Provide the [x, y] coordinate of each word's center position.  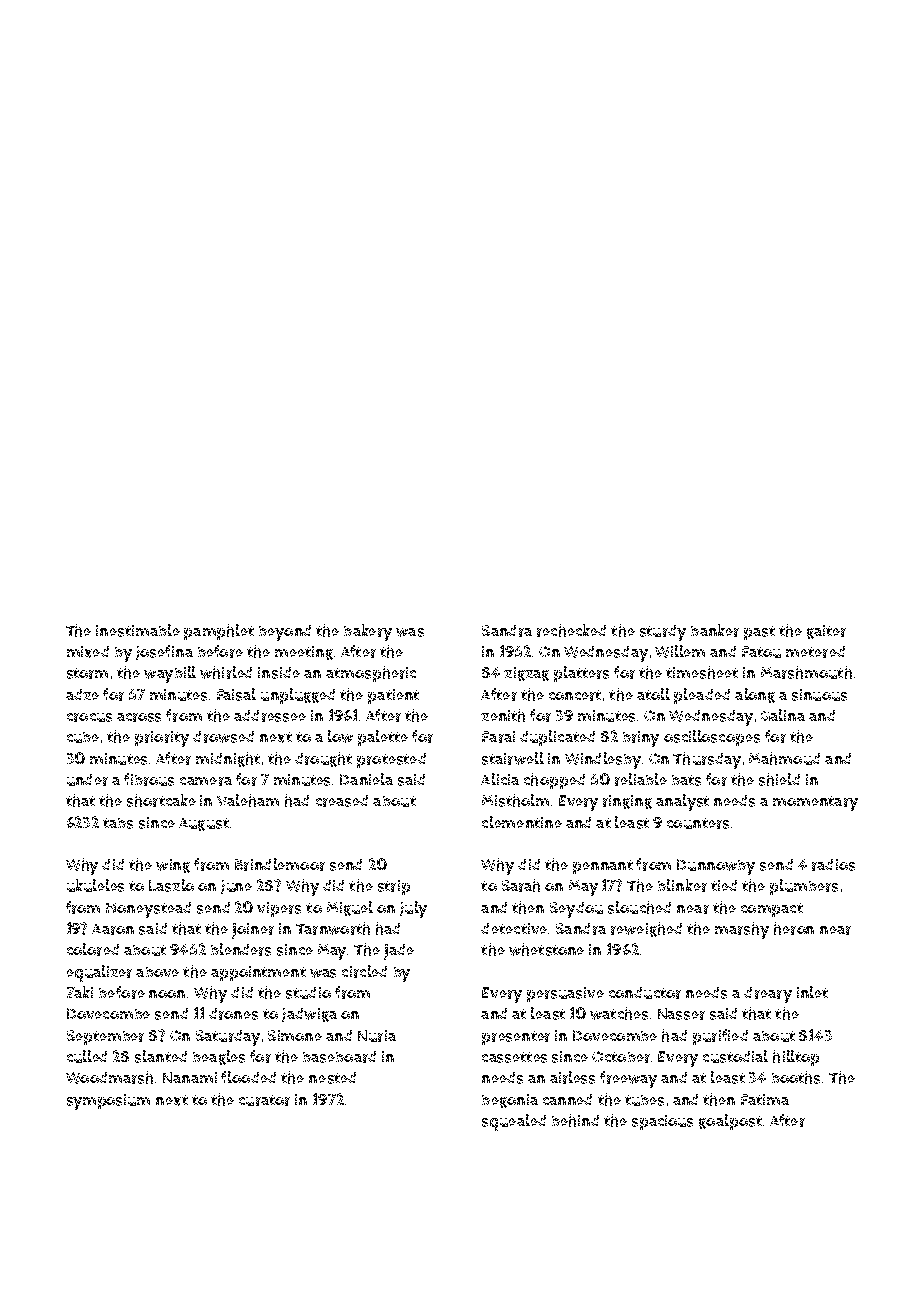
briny [641, 739]
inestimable [138, 630]
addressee [270, 716]
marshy [742, 930]
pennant [603, 867]
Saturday [228, 1038]
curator [264, 1100]
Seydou [576, 910]
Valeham [248, 800]
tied [724, 885]
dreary [768, 995]
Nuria [377, 1036]
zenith [503, 715]
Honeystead [148, 910]
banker [715, 630]
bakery [368, 632]
